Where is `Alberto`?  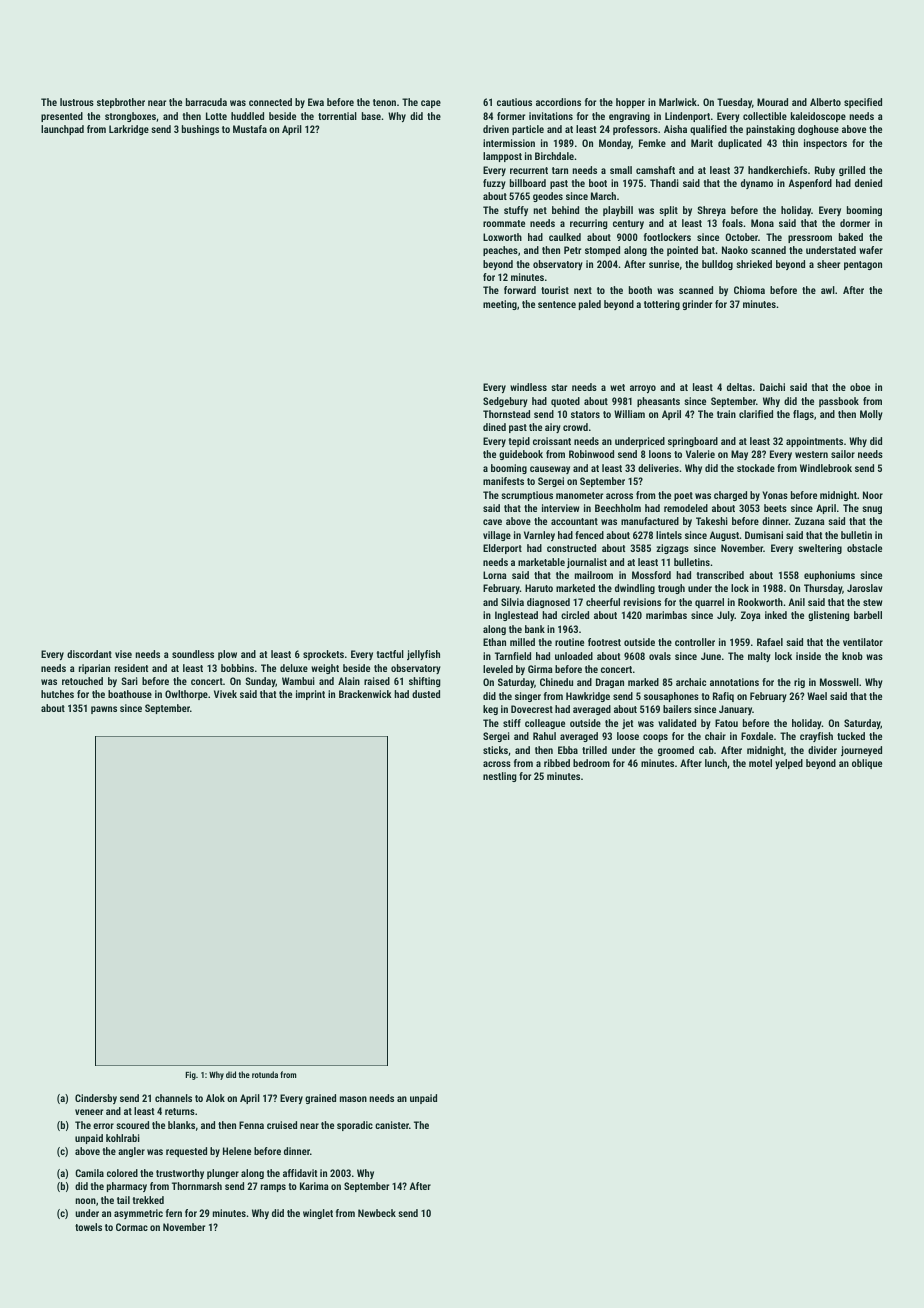 Alberto is located at coordinates (825, 102).
